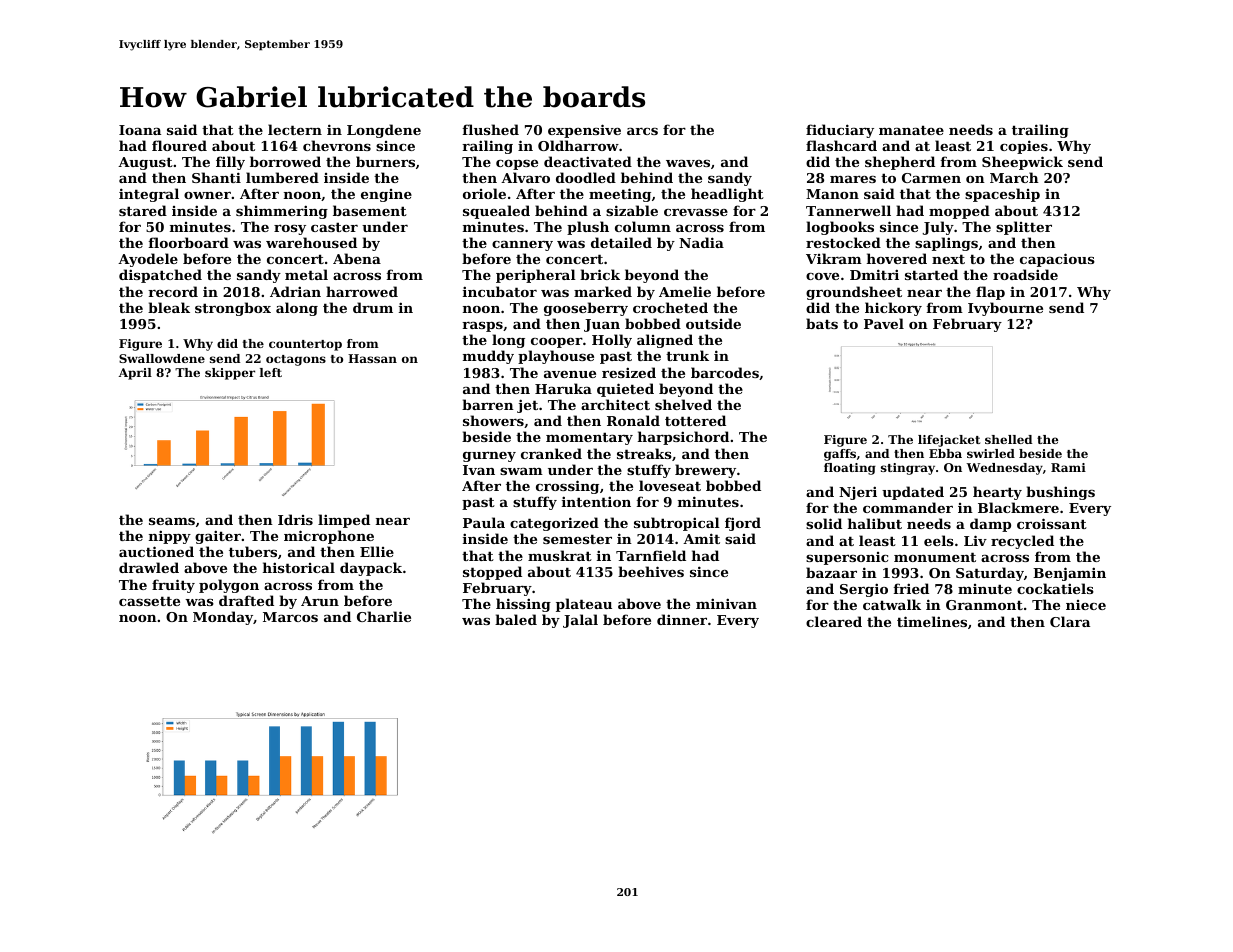 Image resolution: width=1233 pixels, height=952 pixels. What do you see at coordinates (843, 242) in the document?
I see `restocked` at bounding box center [843, 242].
